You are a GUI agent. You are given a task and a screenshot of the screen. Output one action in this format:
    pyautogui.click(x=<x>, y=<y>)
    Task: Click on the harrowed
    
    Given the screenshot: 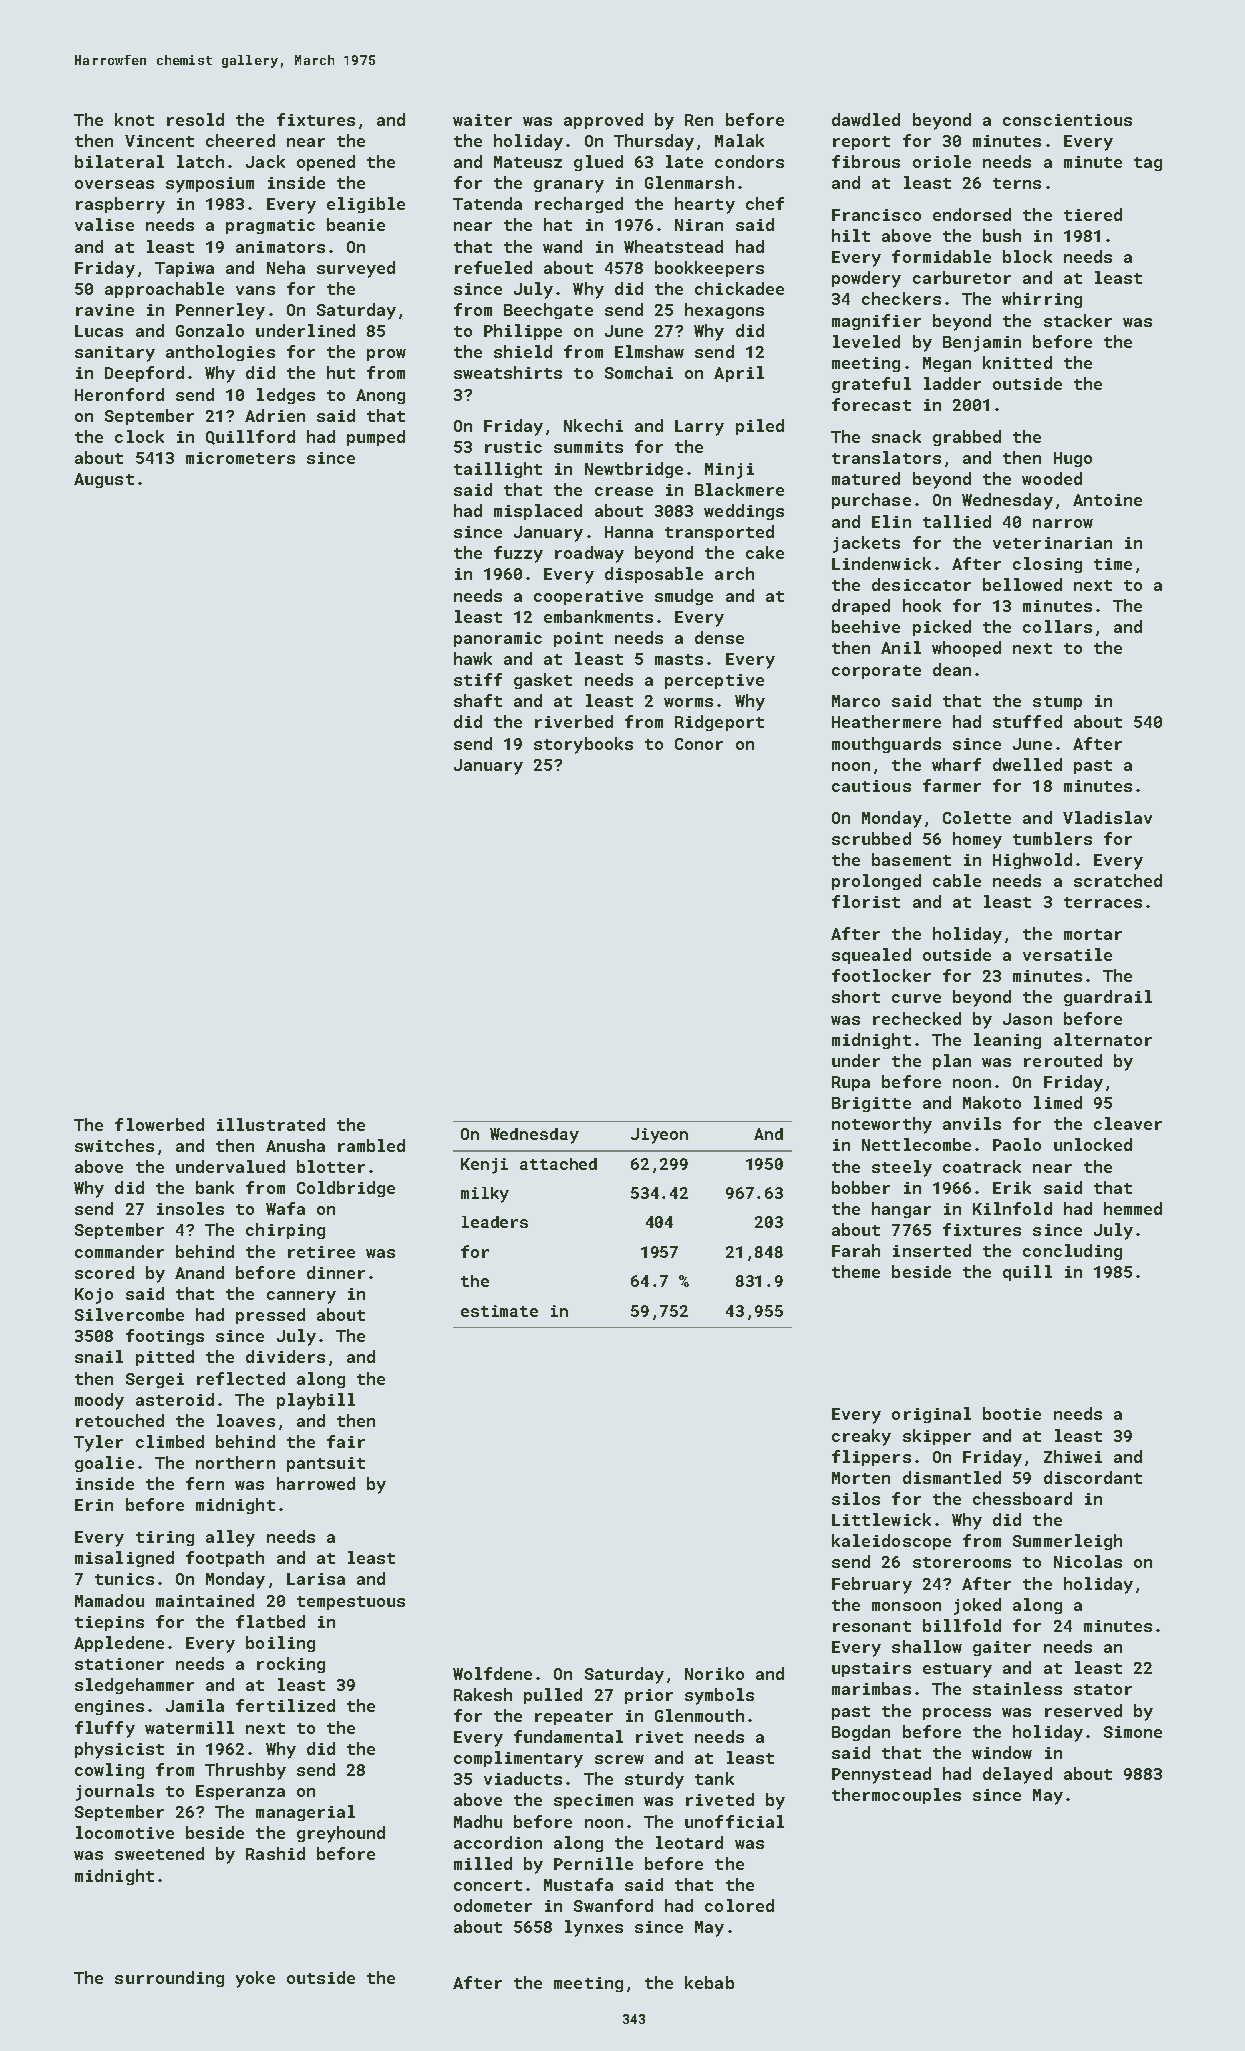 What is the action you would take?
    pyautogui.click(x=316, y=1483)
